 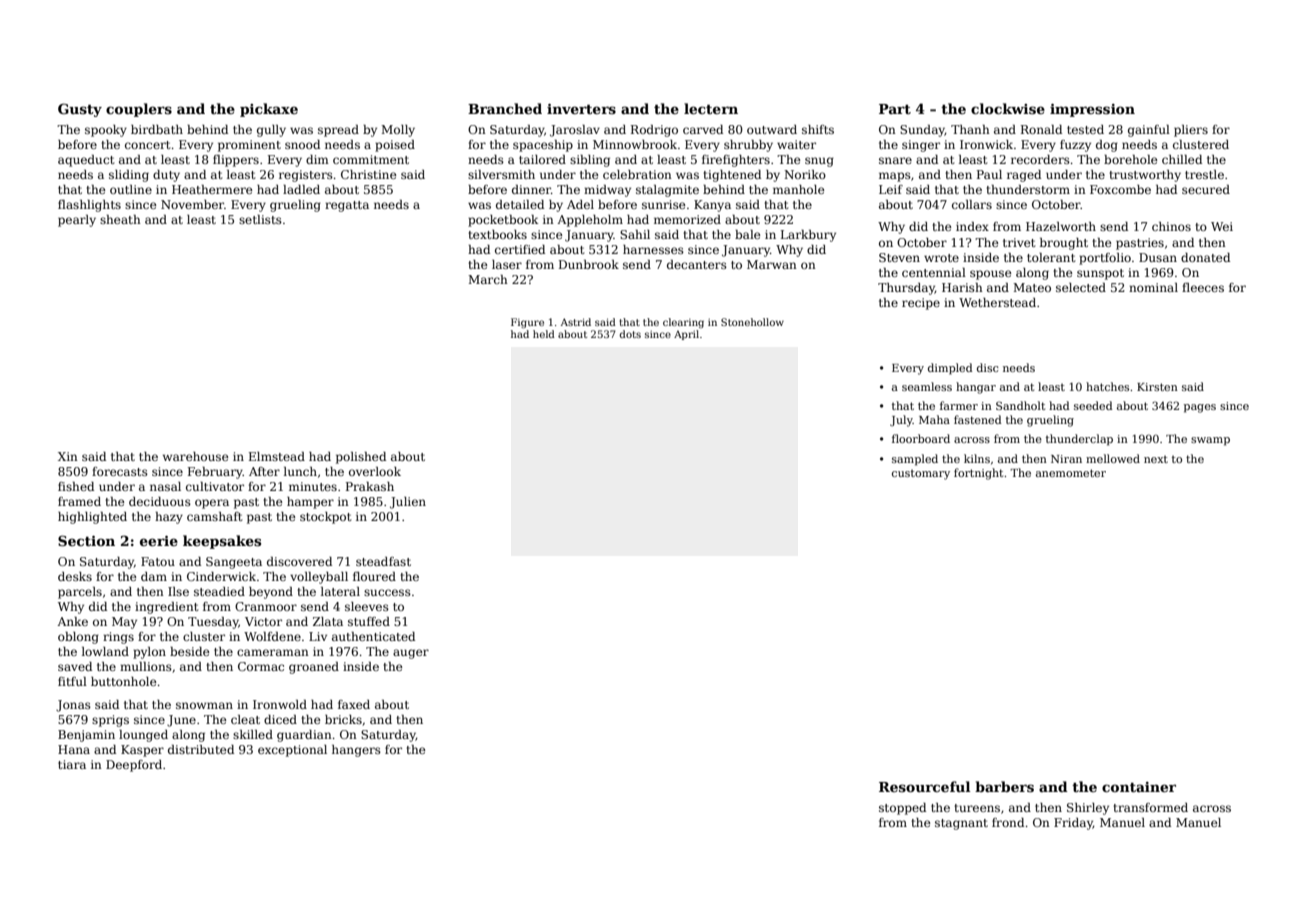 I want to click on silversmith, so click(x=501, y=174).
